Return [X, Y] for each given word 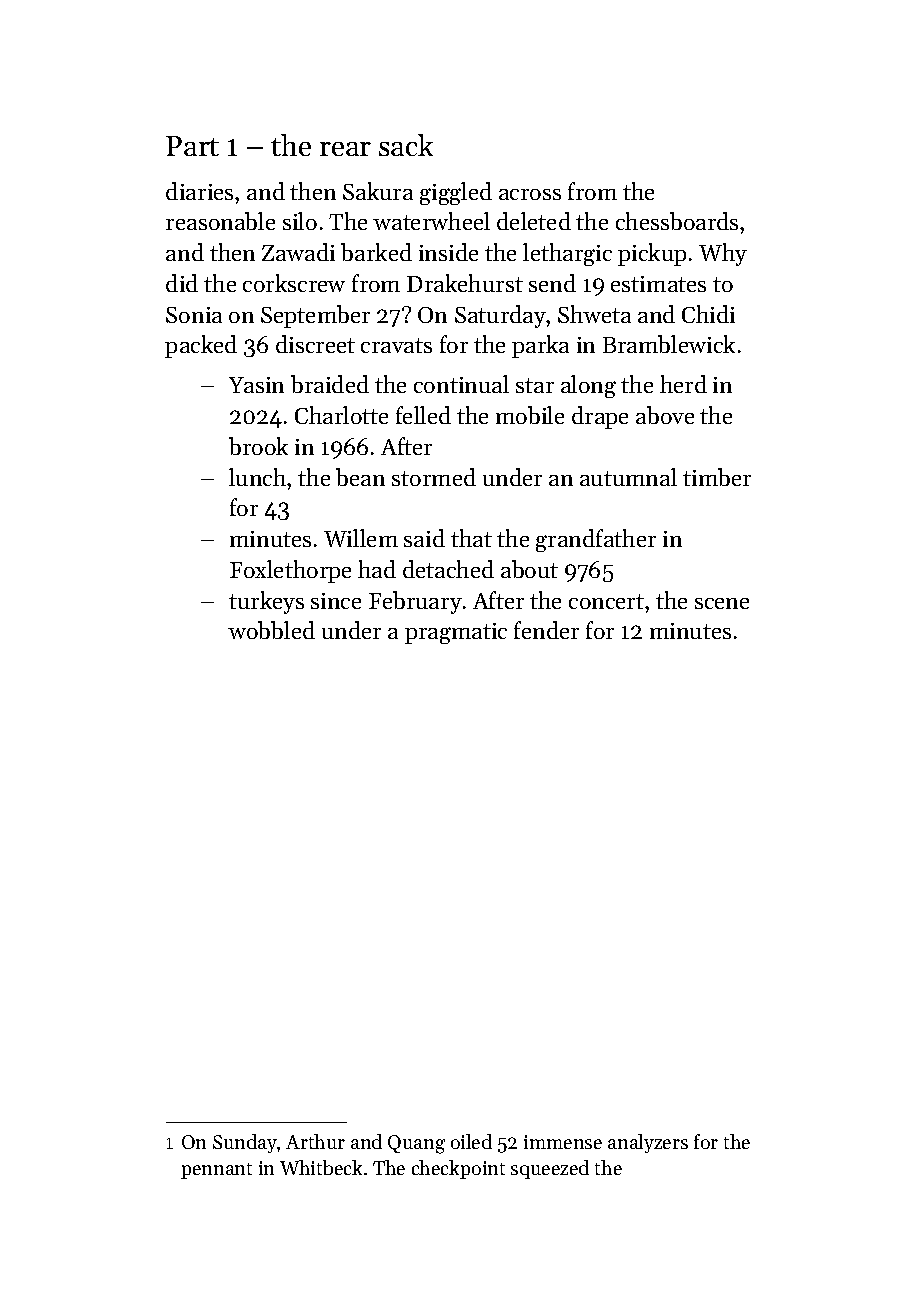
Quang [416, 1144]
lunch [257, 477]
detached [448, 569]
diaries [199, 191]
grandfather [596, 540]
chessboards [677, 221]
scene [722, 603]
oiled [471, 1141]
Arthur [315, 1141]
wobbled [271, 630]
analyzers [648, 1143]
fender [546, 630]
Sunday [245, 1143]
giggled [456, 193]
